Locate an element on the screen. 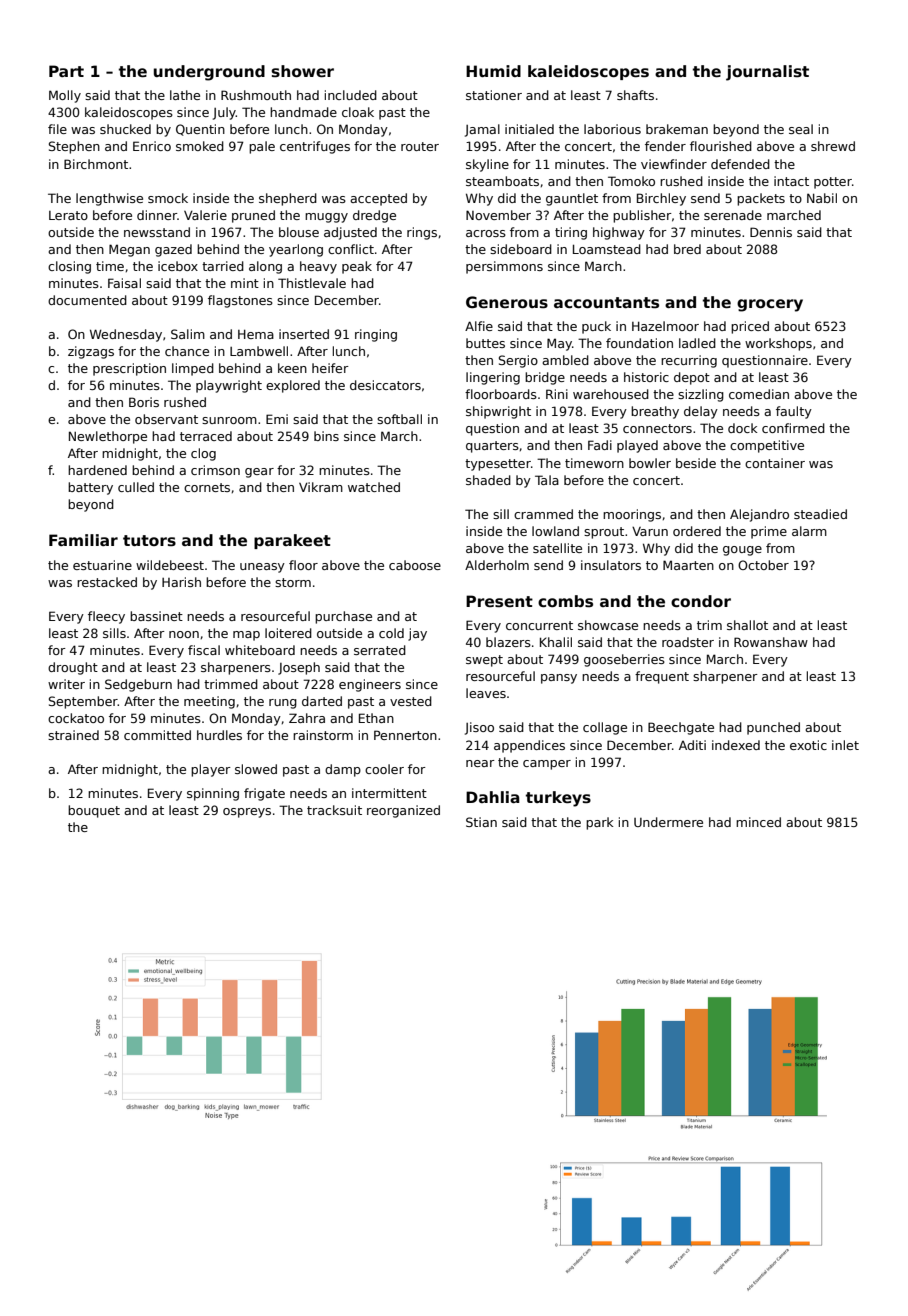 This screenshot has width=908, height=1316. journalist is located at coordinates (767, 73).
